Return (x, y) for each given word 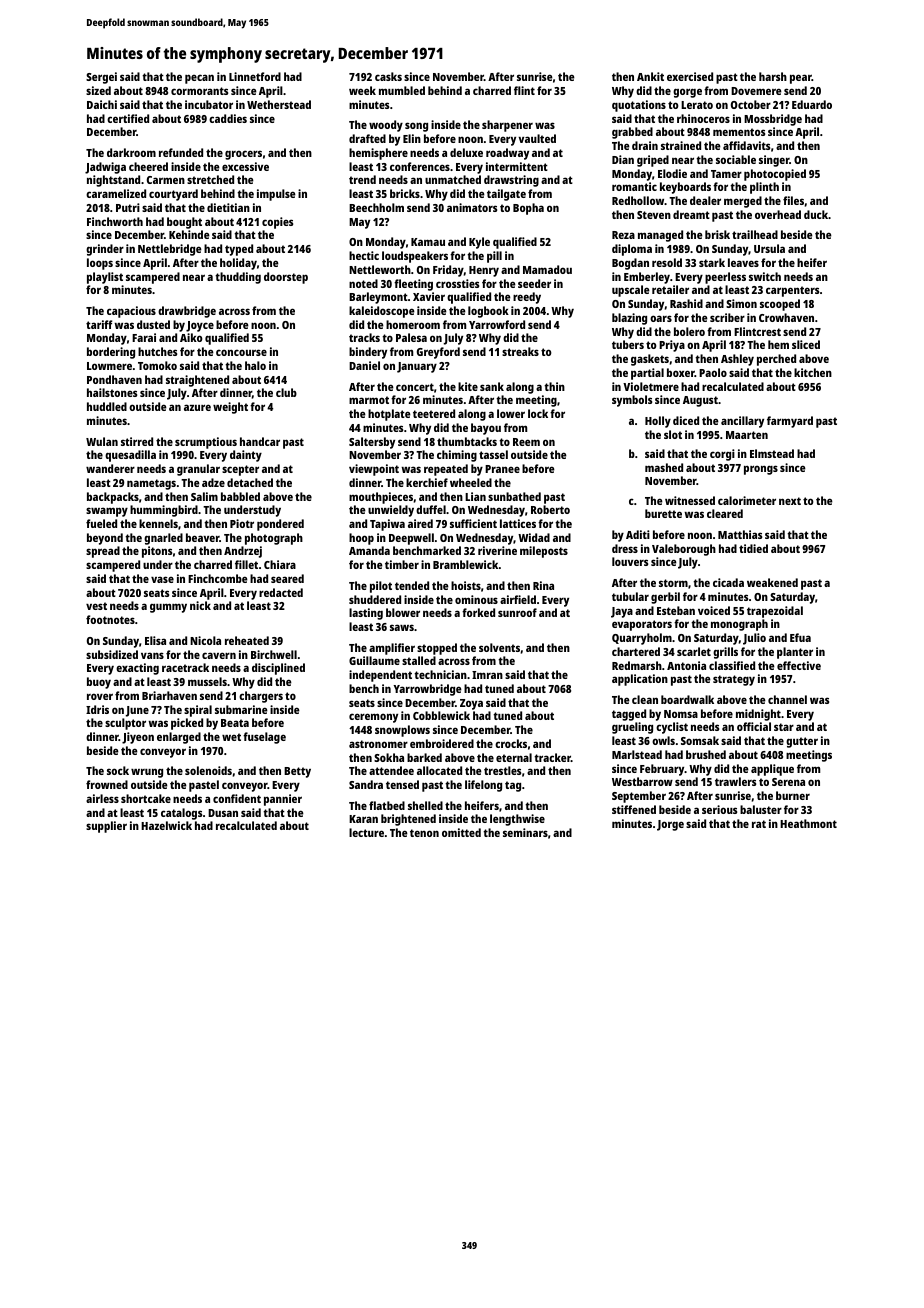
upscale (631, 291)
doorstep (286, 278)
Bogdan (630, 264)
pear (801, 79)
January (417, 367)
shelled (425, 805)
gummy (168, 608)
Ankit (650, 76)
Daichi (102, 104)
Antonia (686, 665)
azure (197, 407)
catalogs (181, 814)
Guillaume (374, 660)
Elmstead (772, 453)
